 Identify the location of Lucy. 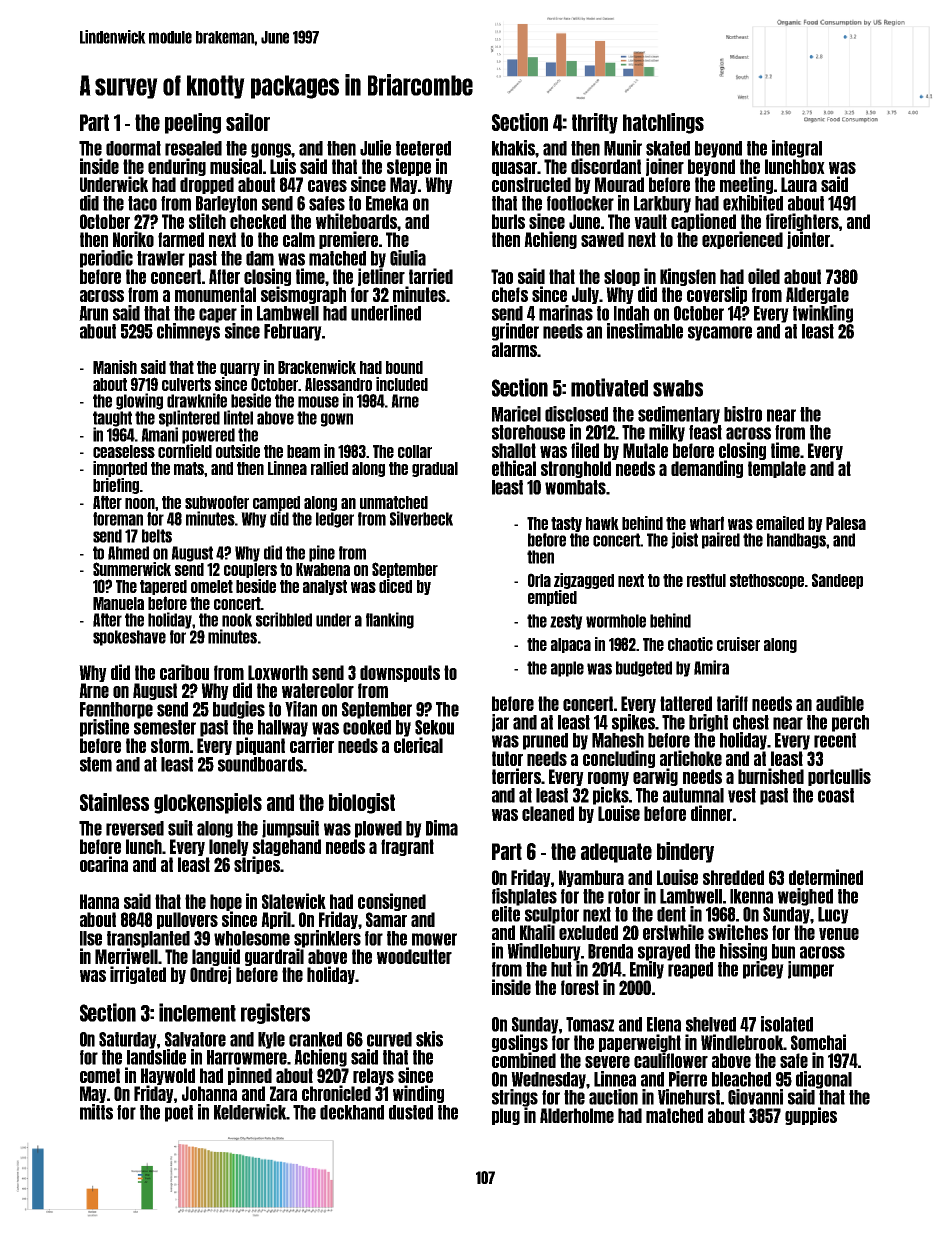
(833, 915).
